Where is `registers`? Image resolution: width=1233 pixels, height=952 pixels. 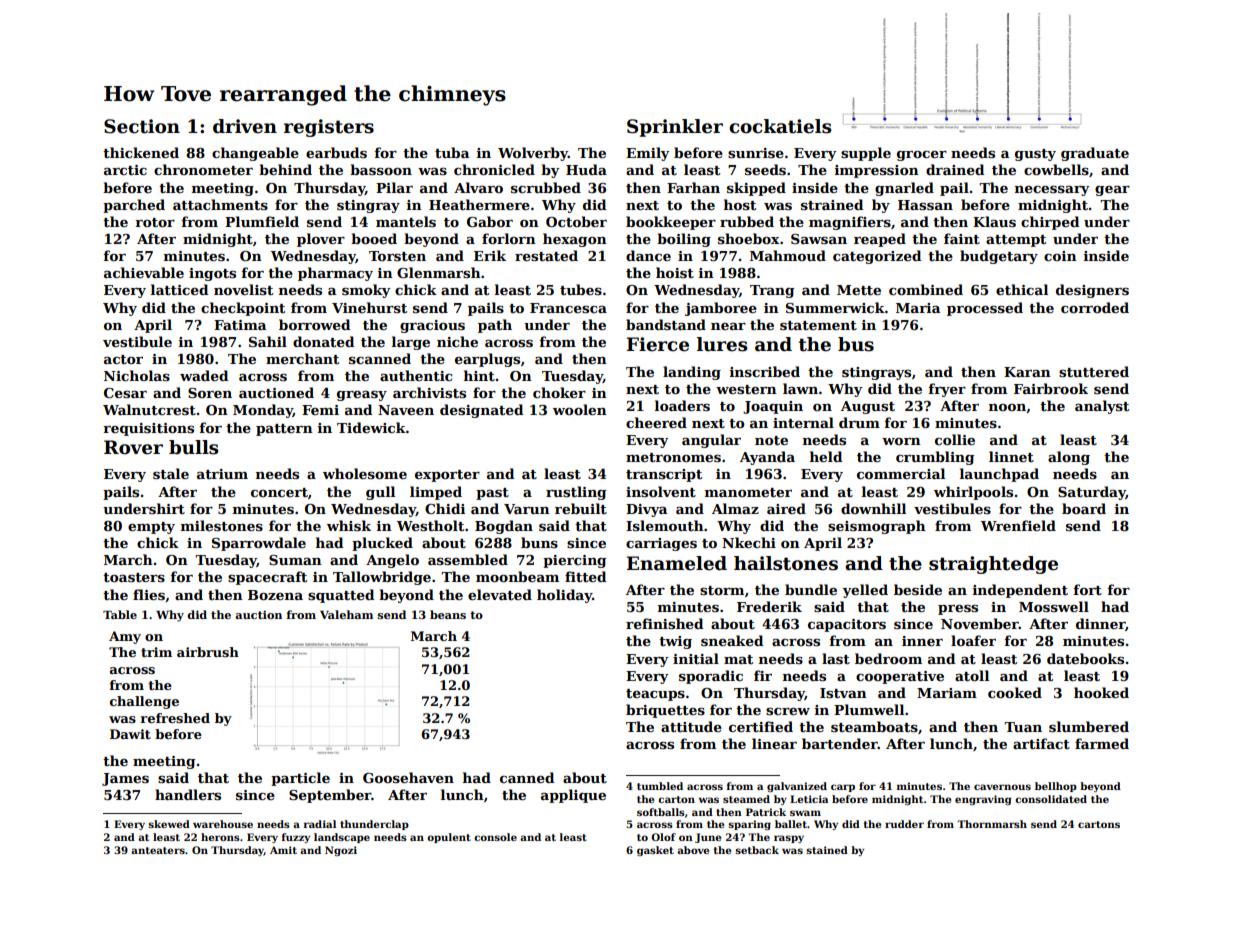
registers is located at coordinates (329, 128).
